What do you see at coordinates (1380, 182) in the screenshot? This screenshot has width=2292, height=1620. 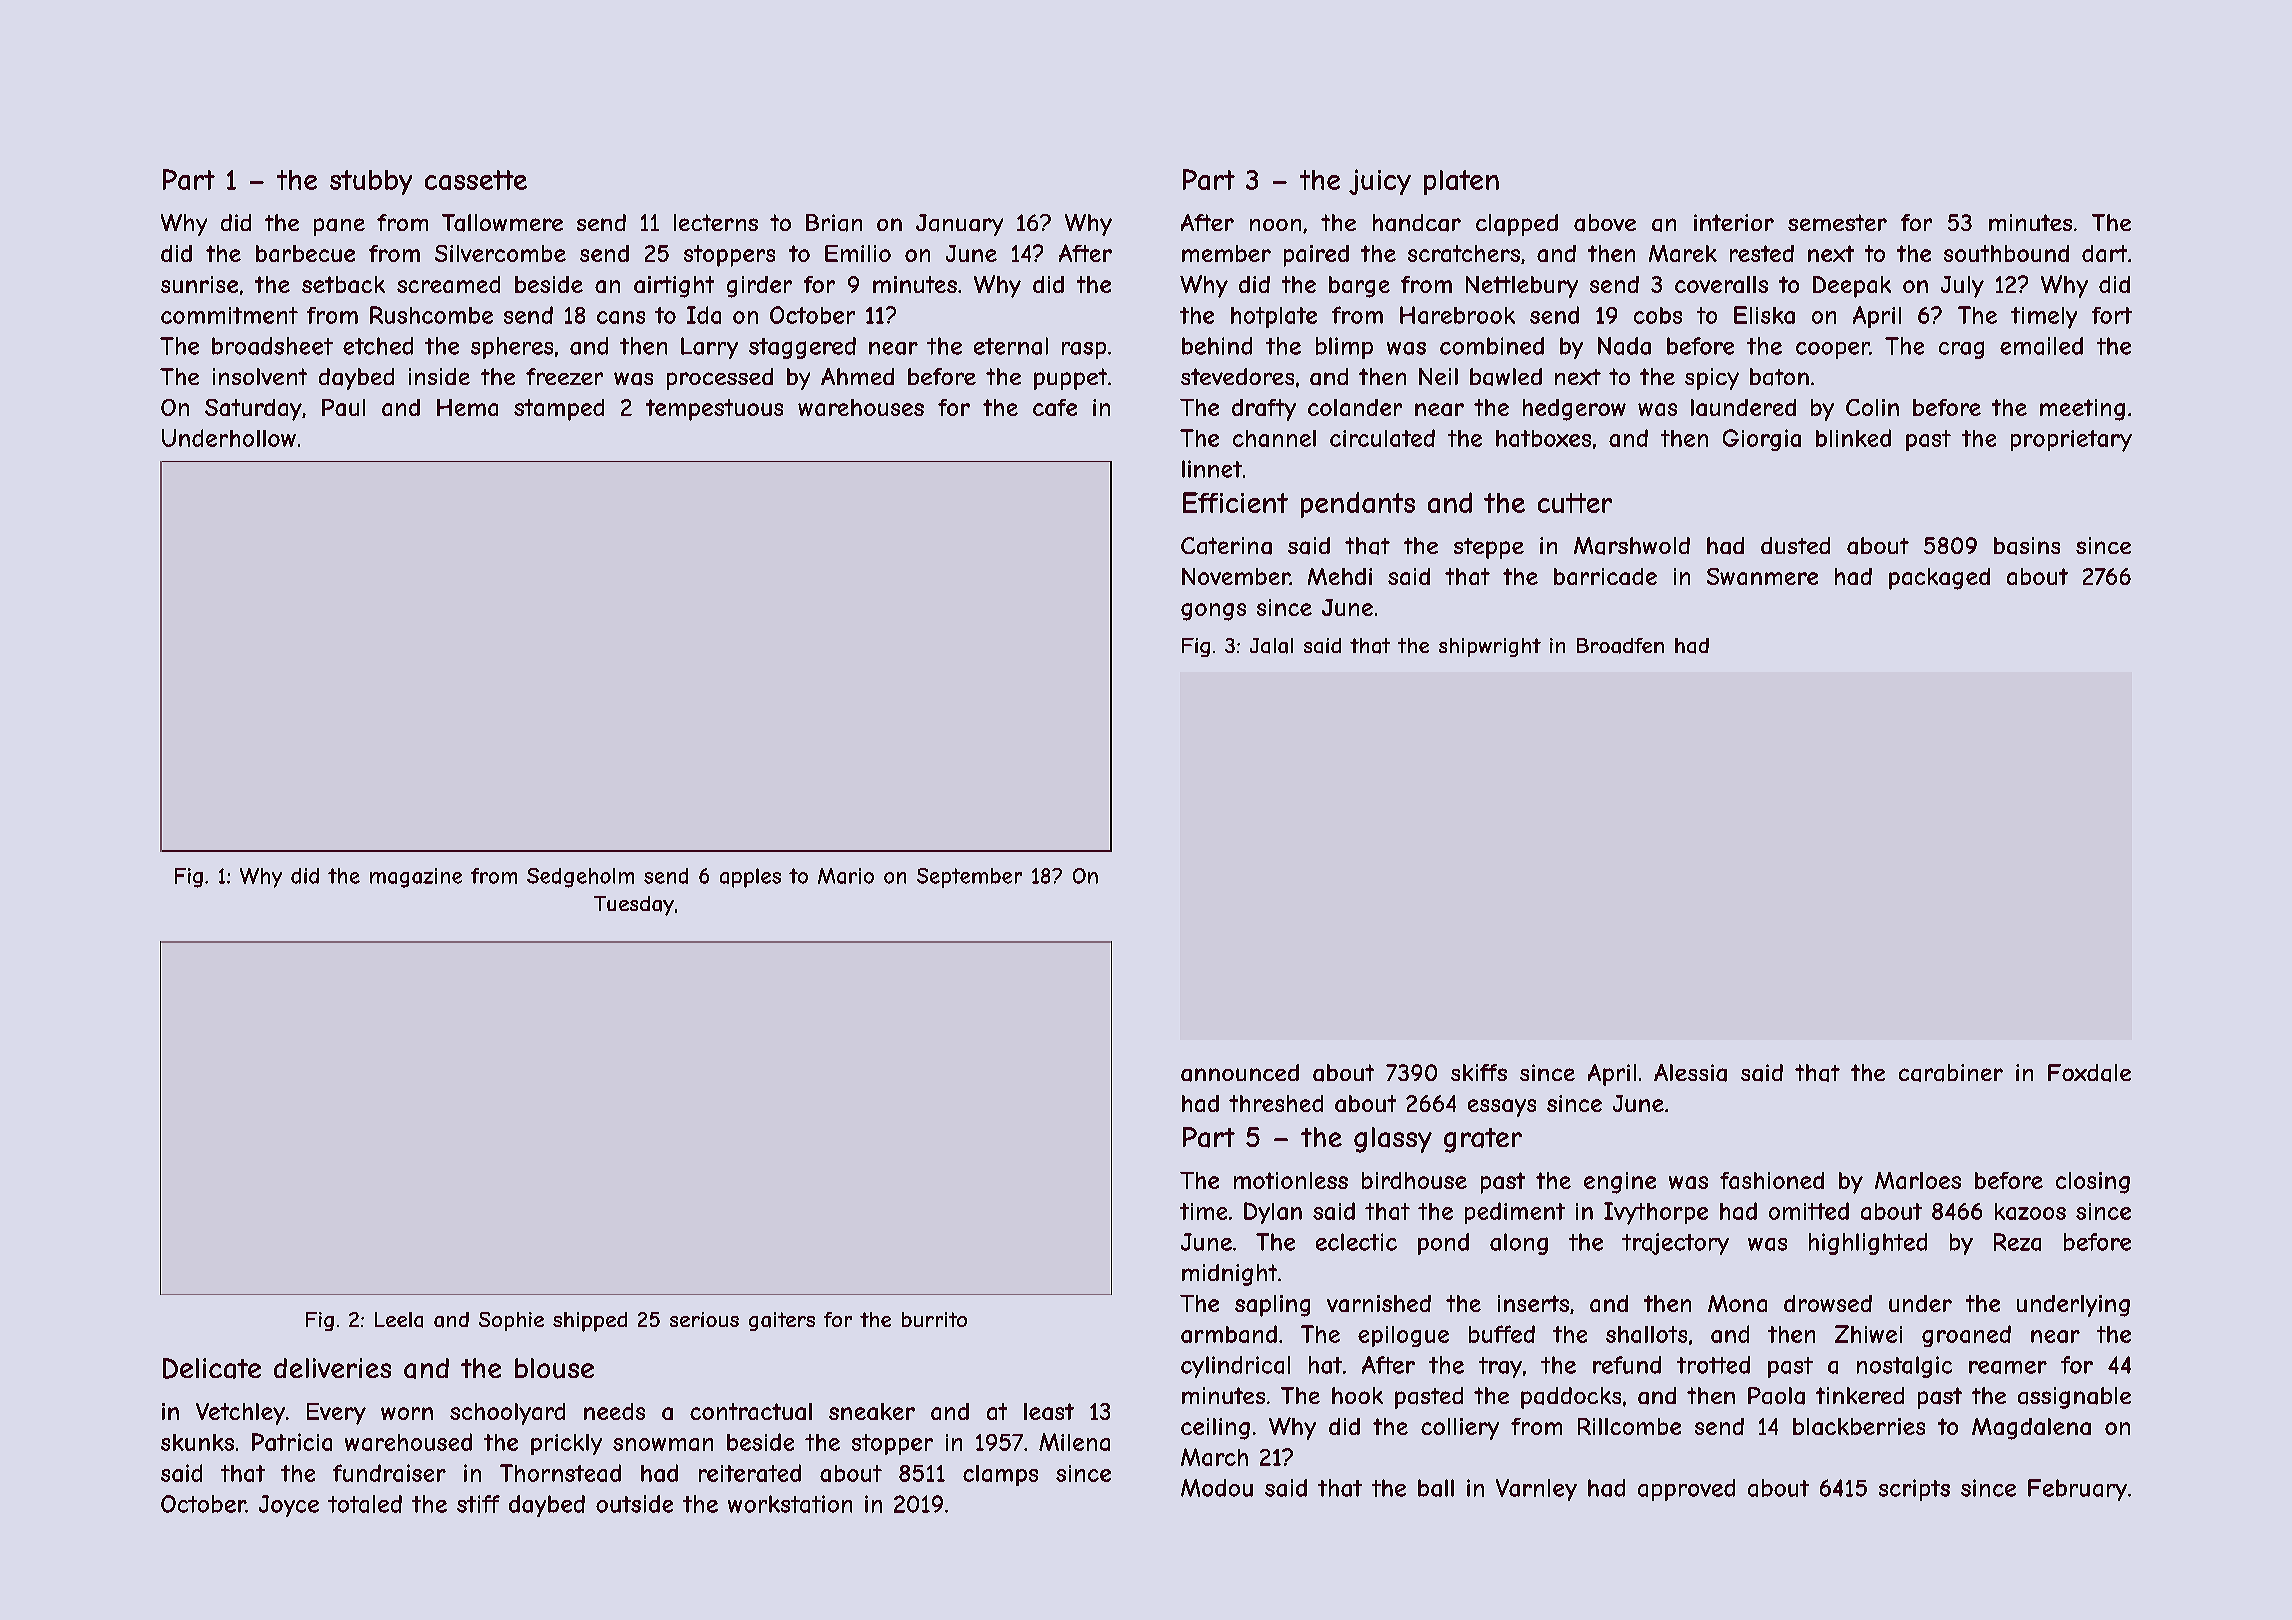 I see `juicy` at bounding box center [1380, 182].
